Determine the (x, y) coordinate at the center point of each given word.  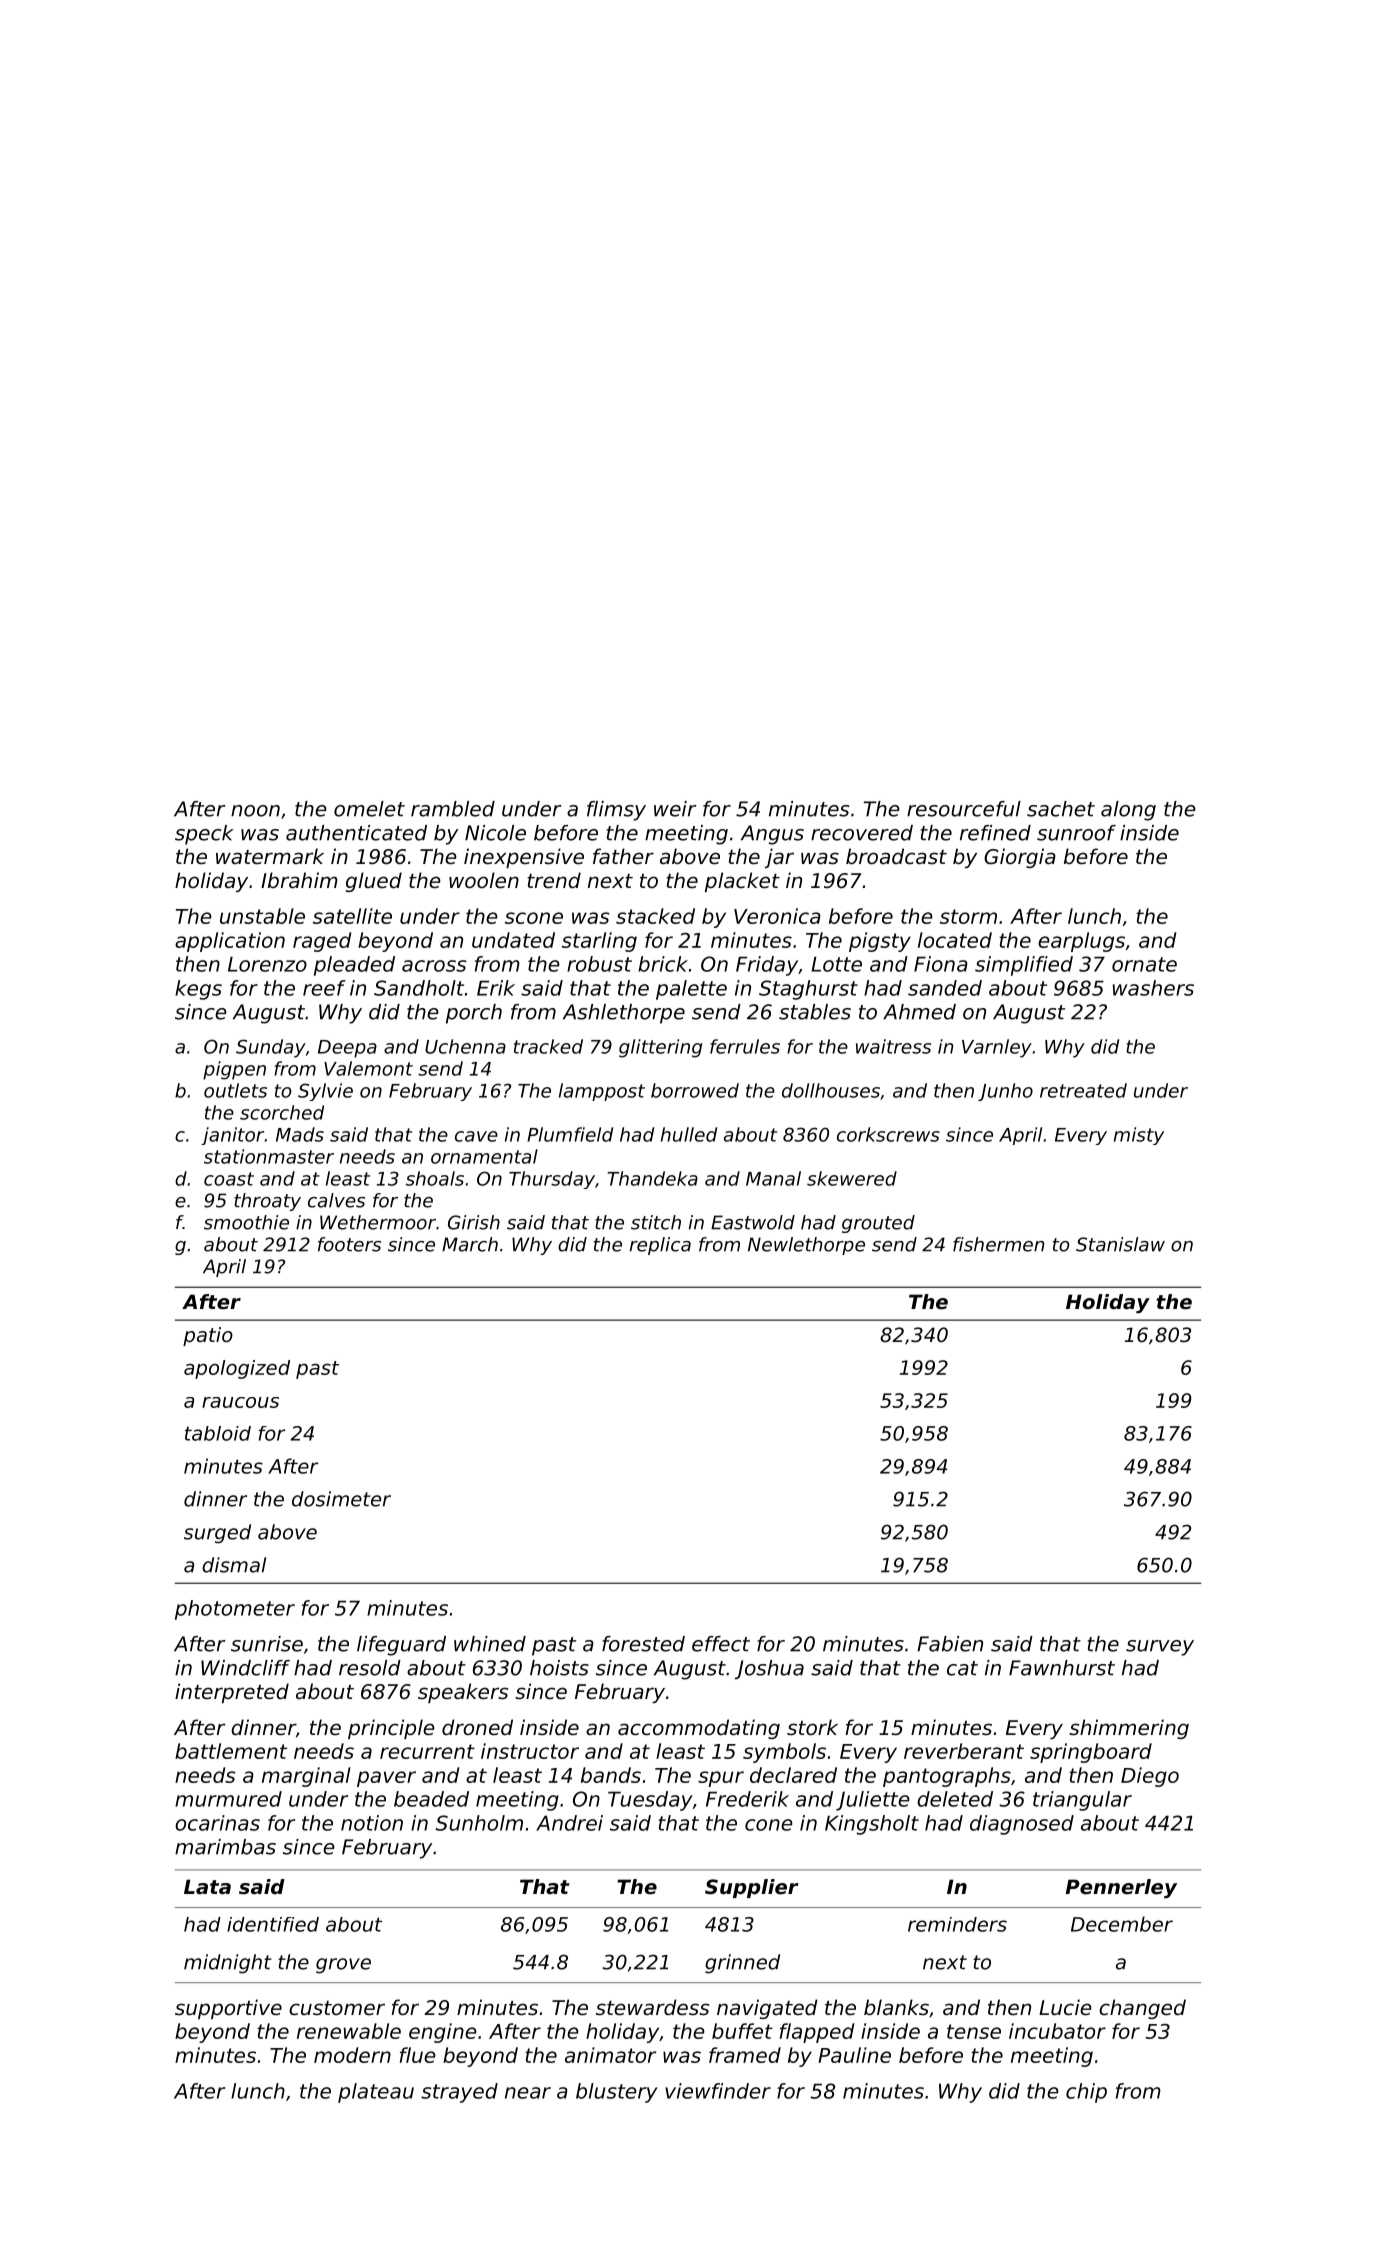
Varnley (997, 1048)
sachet (1061, 809)
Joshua (769, 1670)
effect (721, 1644)
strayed (459, 2093)
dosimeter (341, 1499)
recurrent (427, 1751)
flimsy (616, 811)
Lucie (1065, 2007)
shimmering (1129, 1729)
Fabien (950, 1644)
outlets (235, 1090)
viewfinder (718, 2091)
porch (474, 1014)
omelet (369, 809)
